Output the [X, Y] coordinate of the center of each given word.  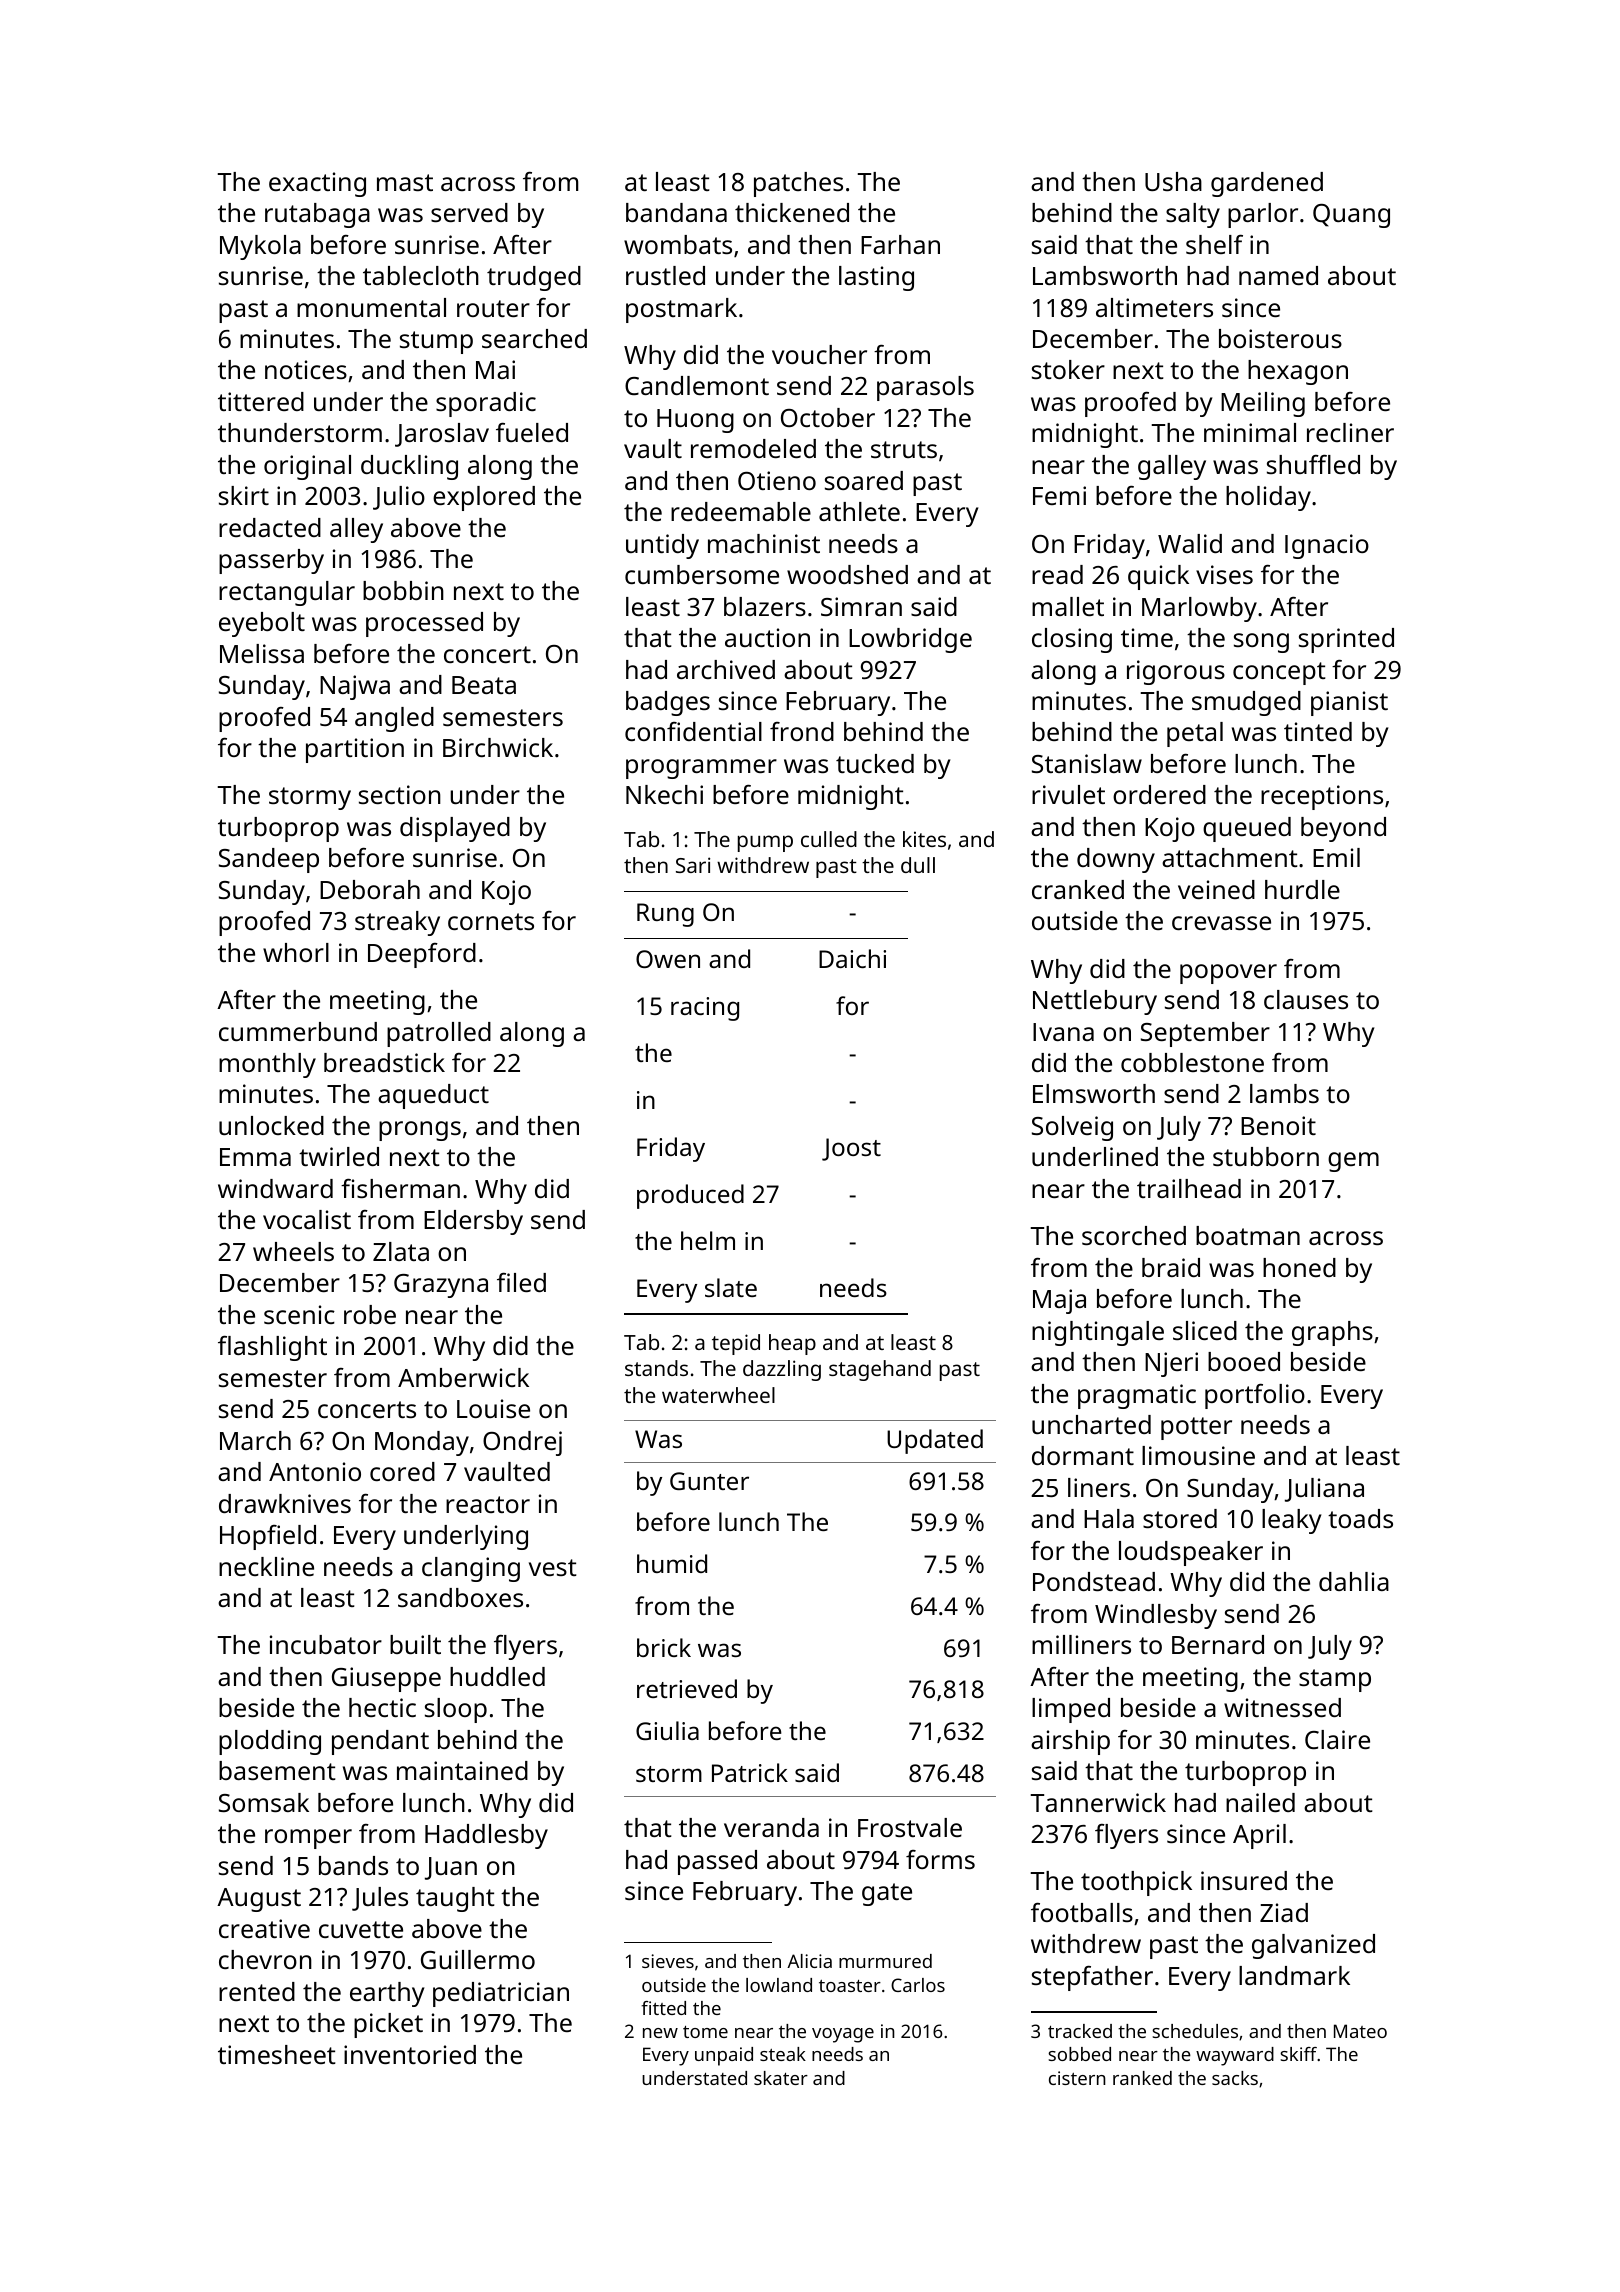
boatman [1248, 1235]
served [469, 212]
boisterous [1280, 338]
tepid [736, 1344]
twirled [339, 1156]
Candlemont [697, 385]
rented [257, 1991]
